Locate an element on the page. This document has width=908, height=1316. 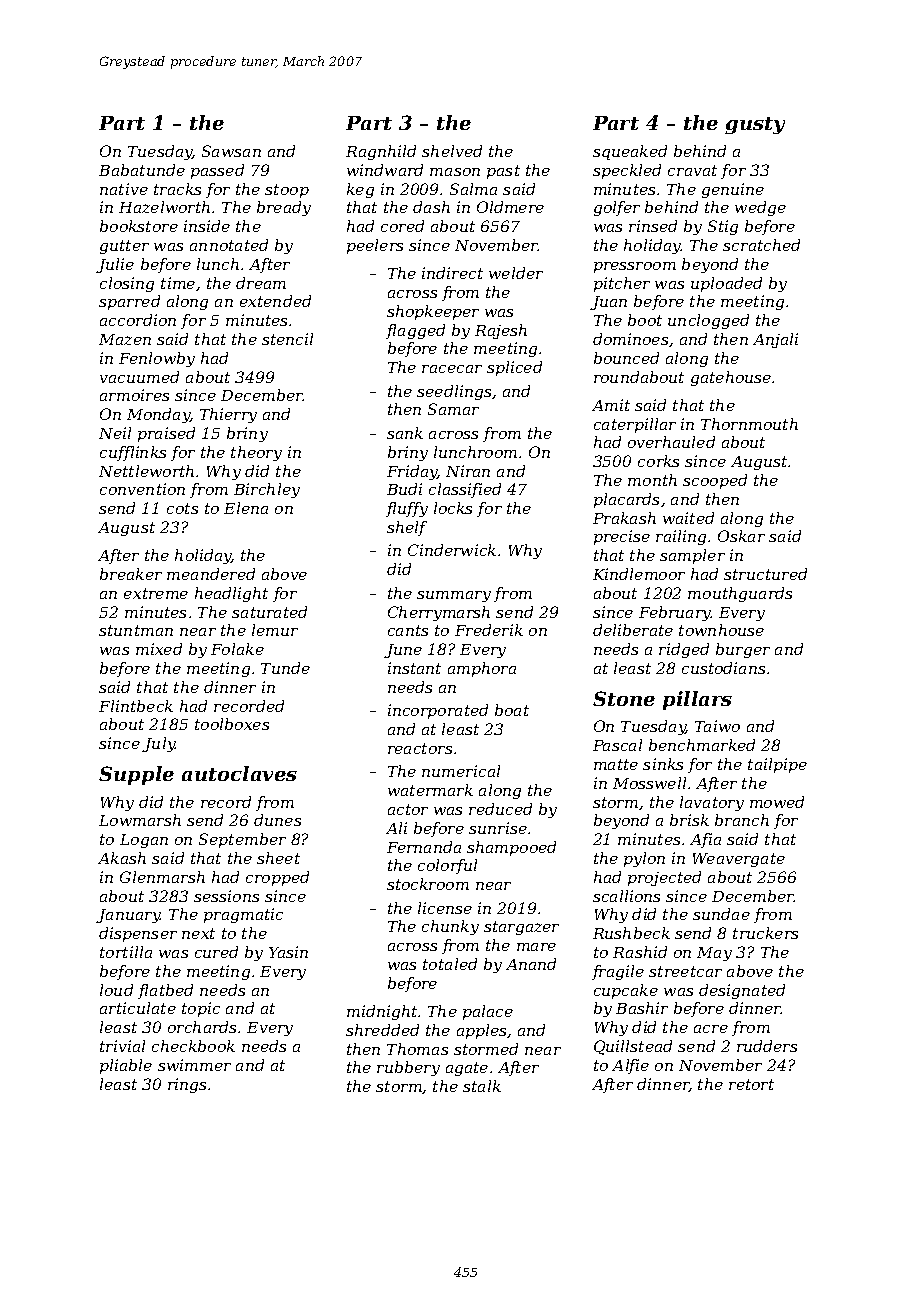
Sawsan is located at coordinates (231, 151).
